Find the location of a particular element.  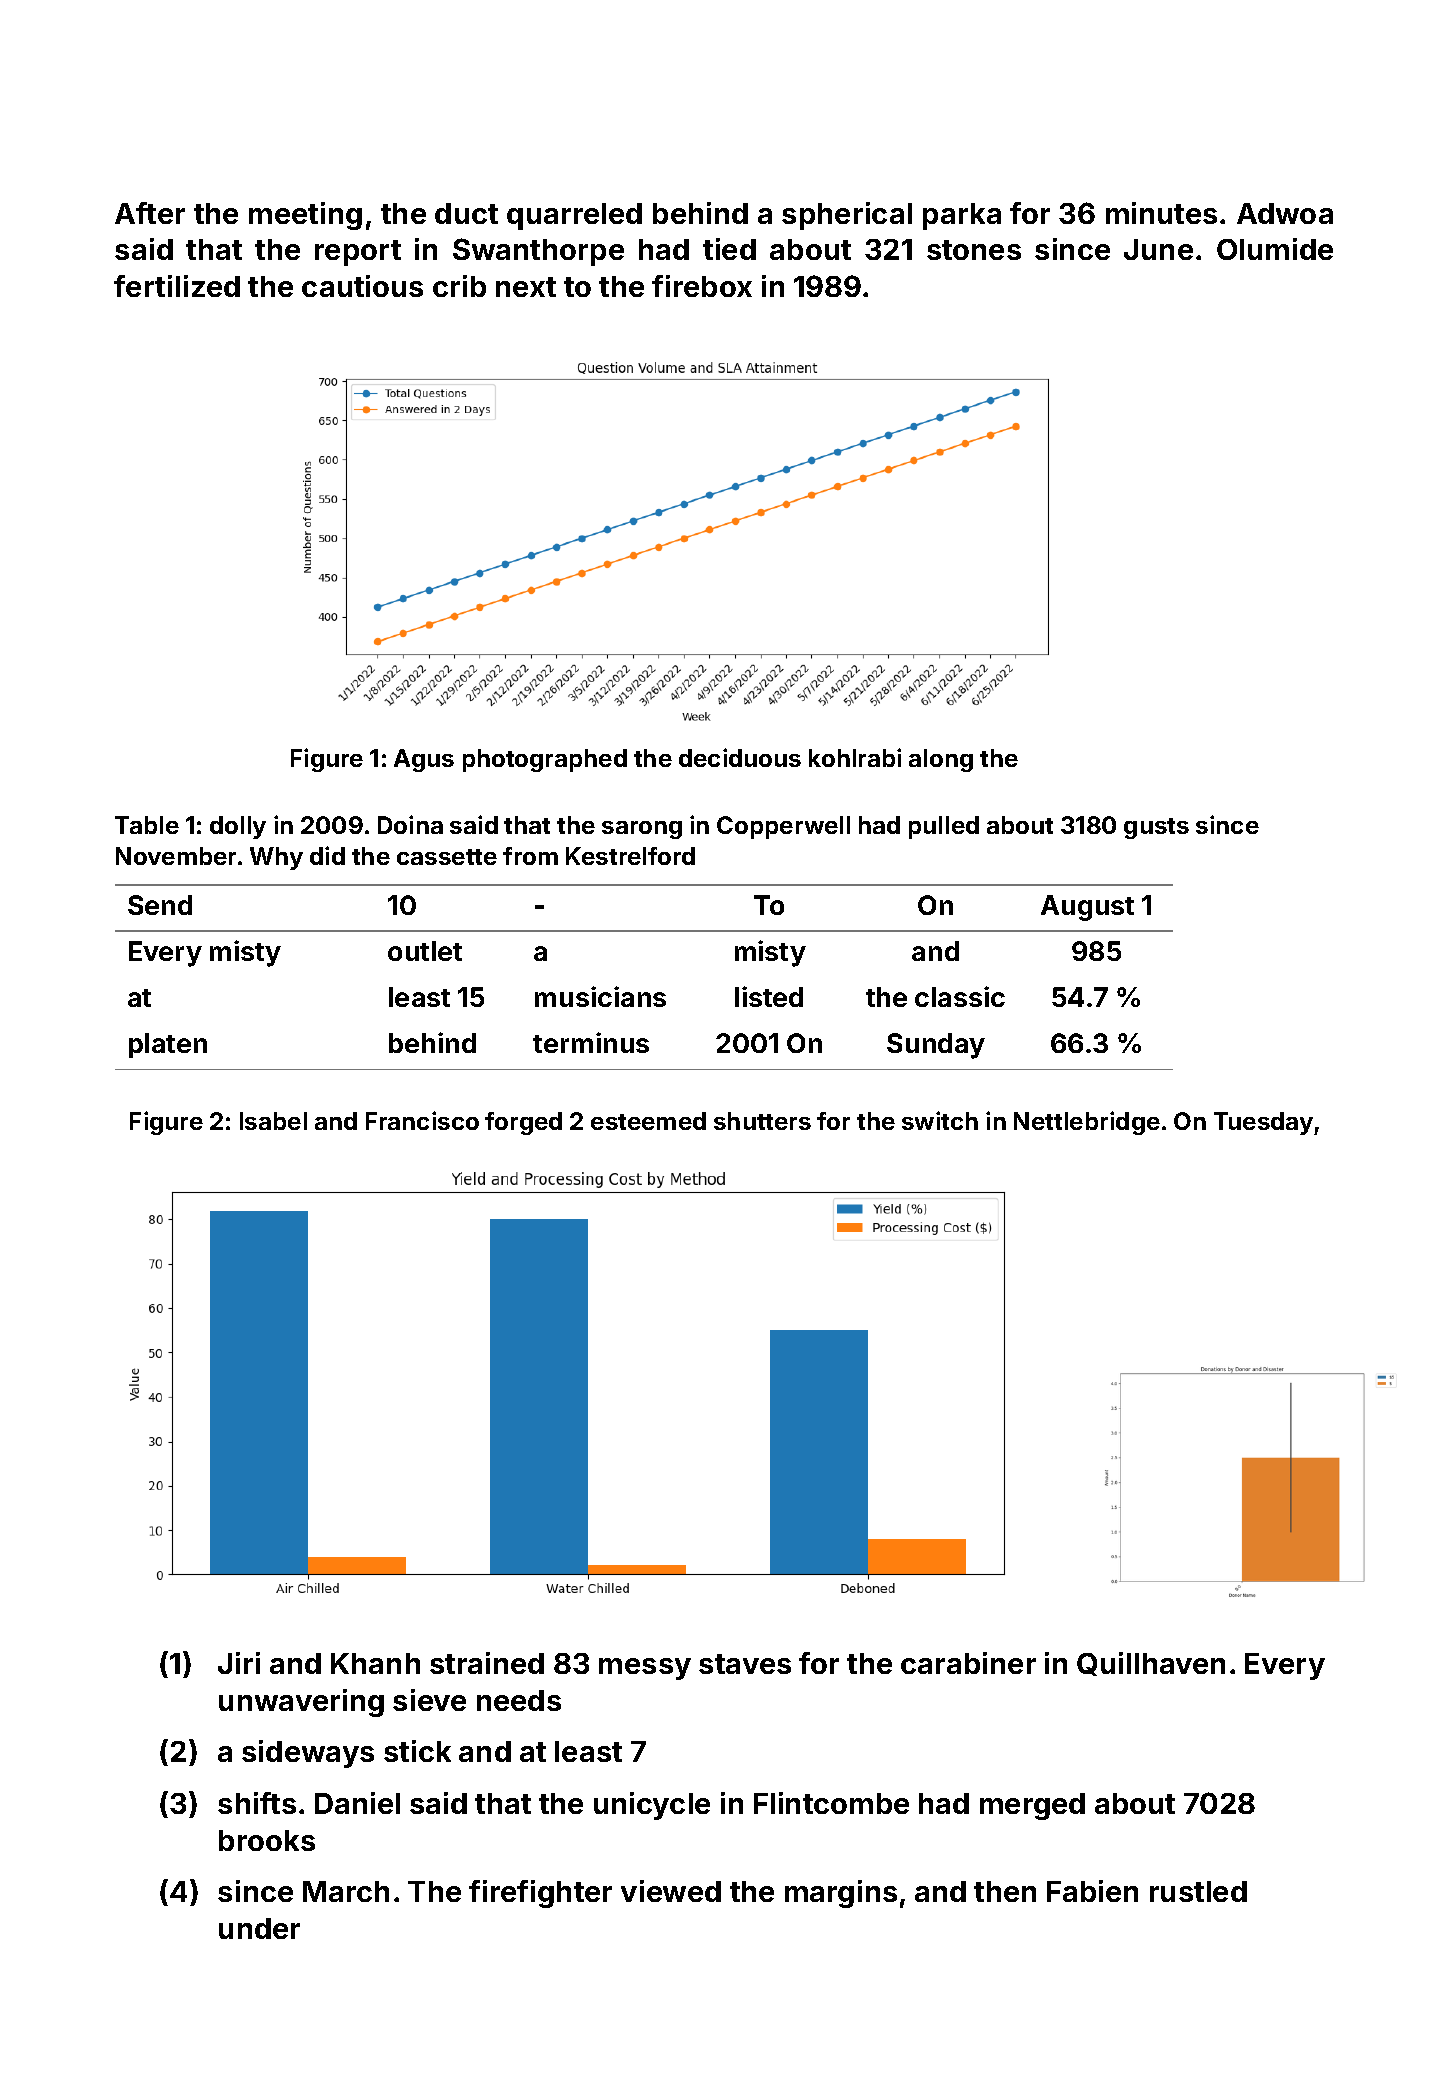

deciduous is located at coordinates (740, 757).
